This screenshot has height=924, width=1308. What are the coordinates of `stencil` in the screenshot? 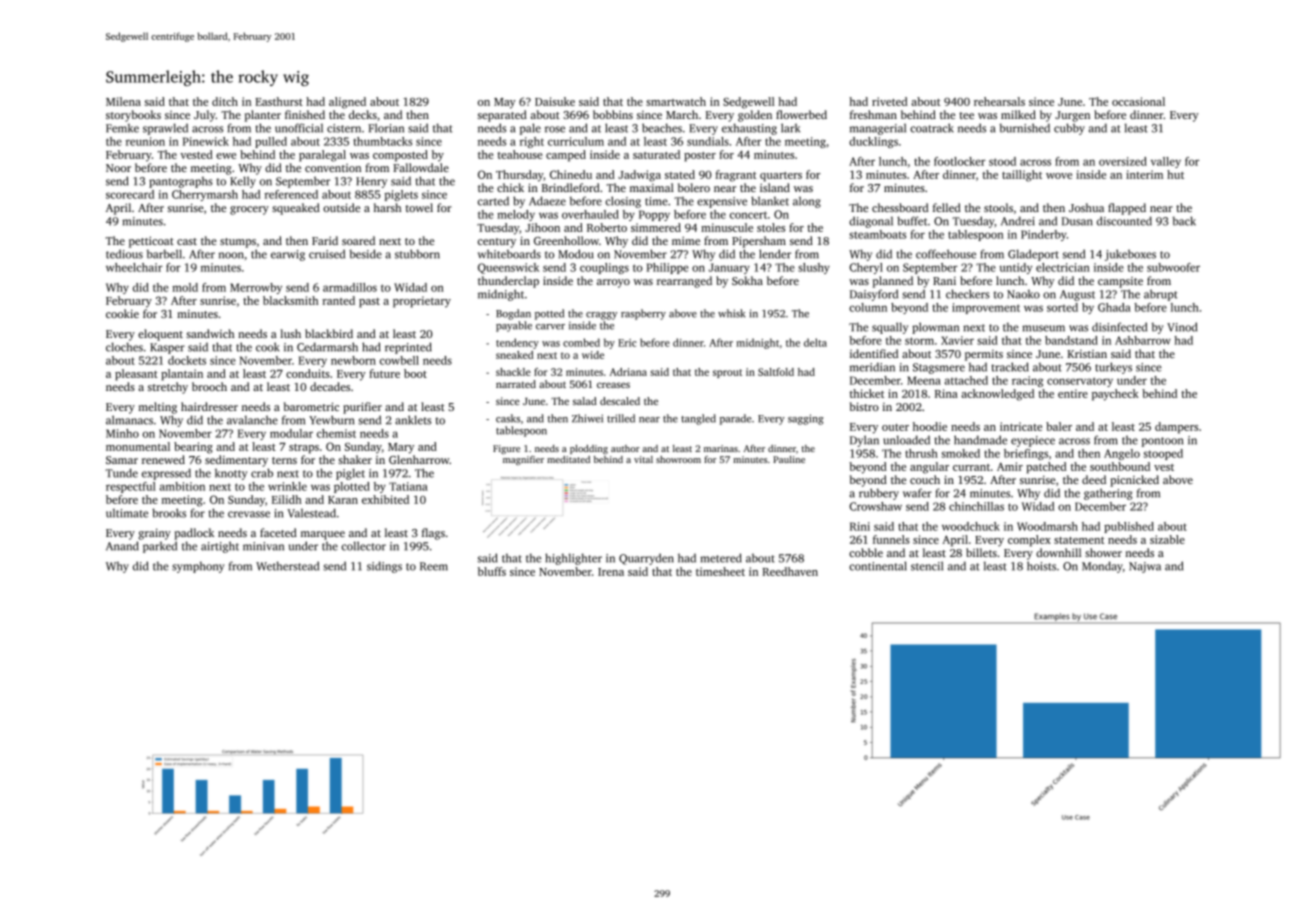 It's located at (927, 566).
